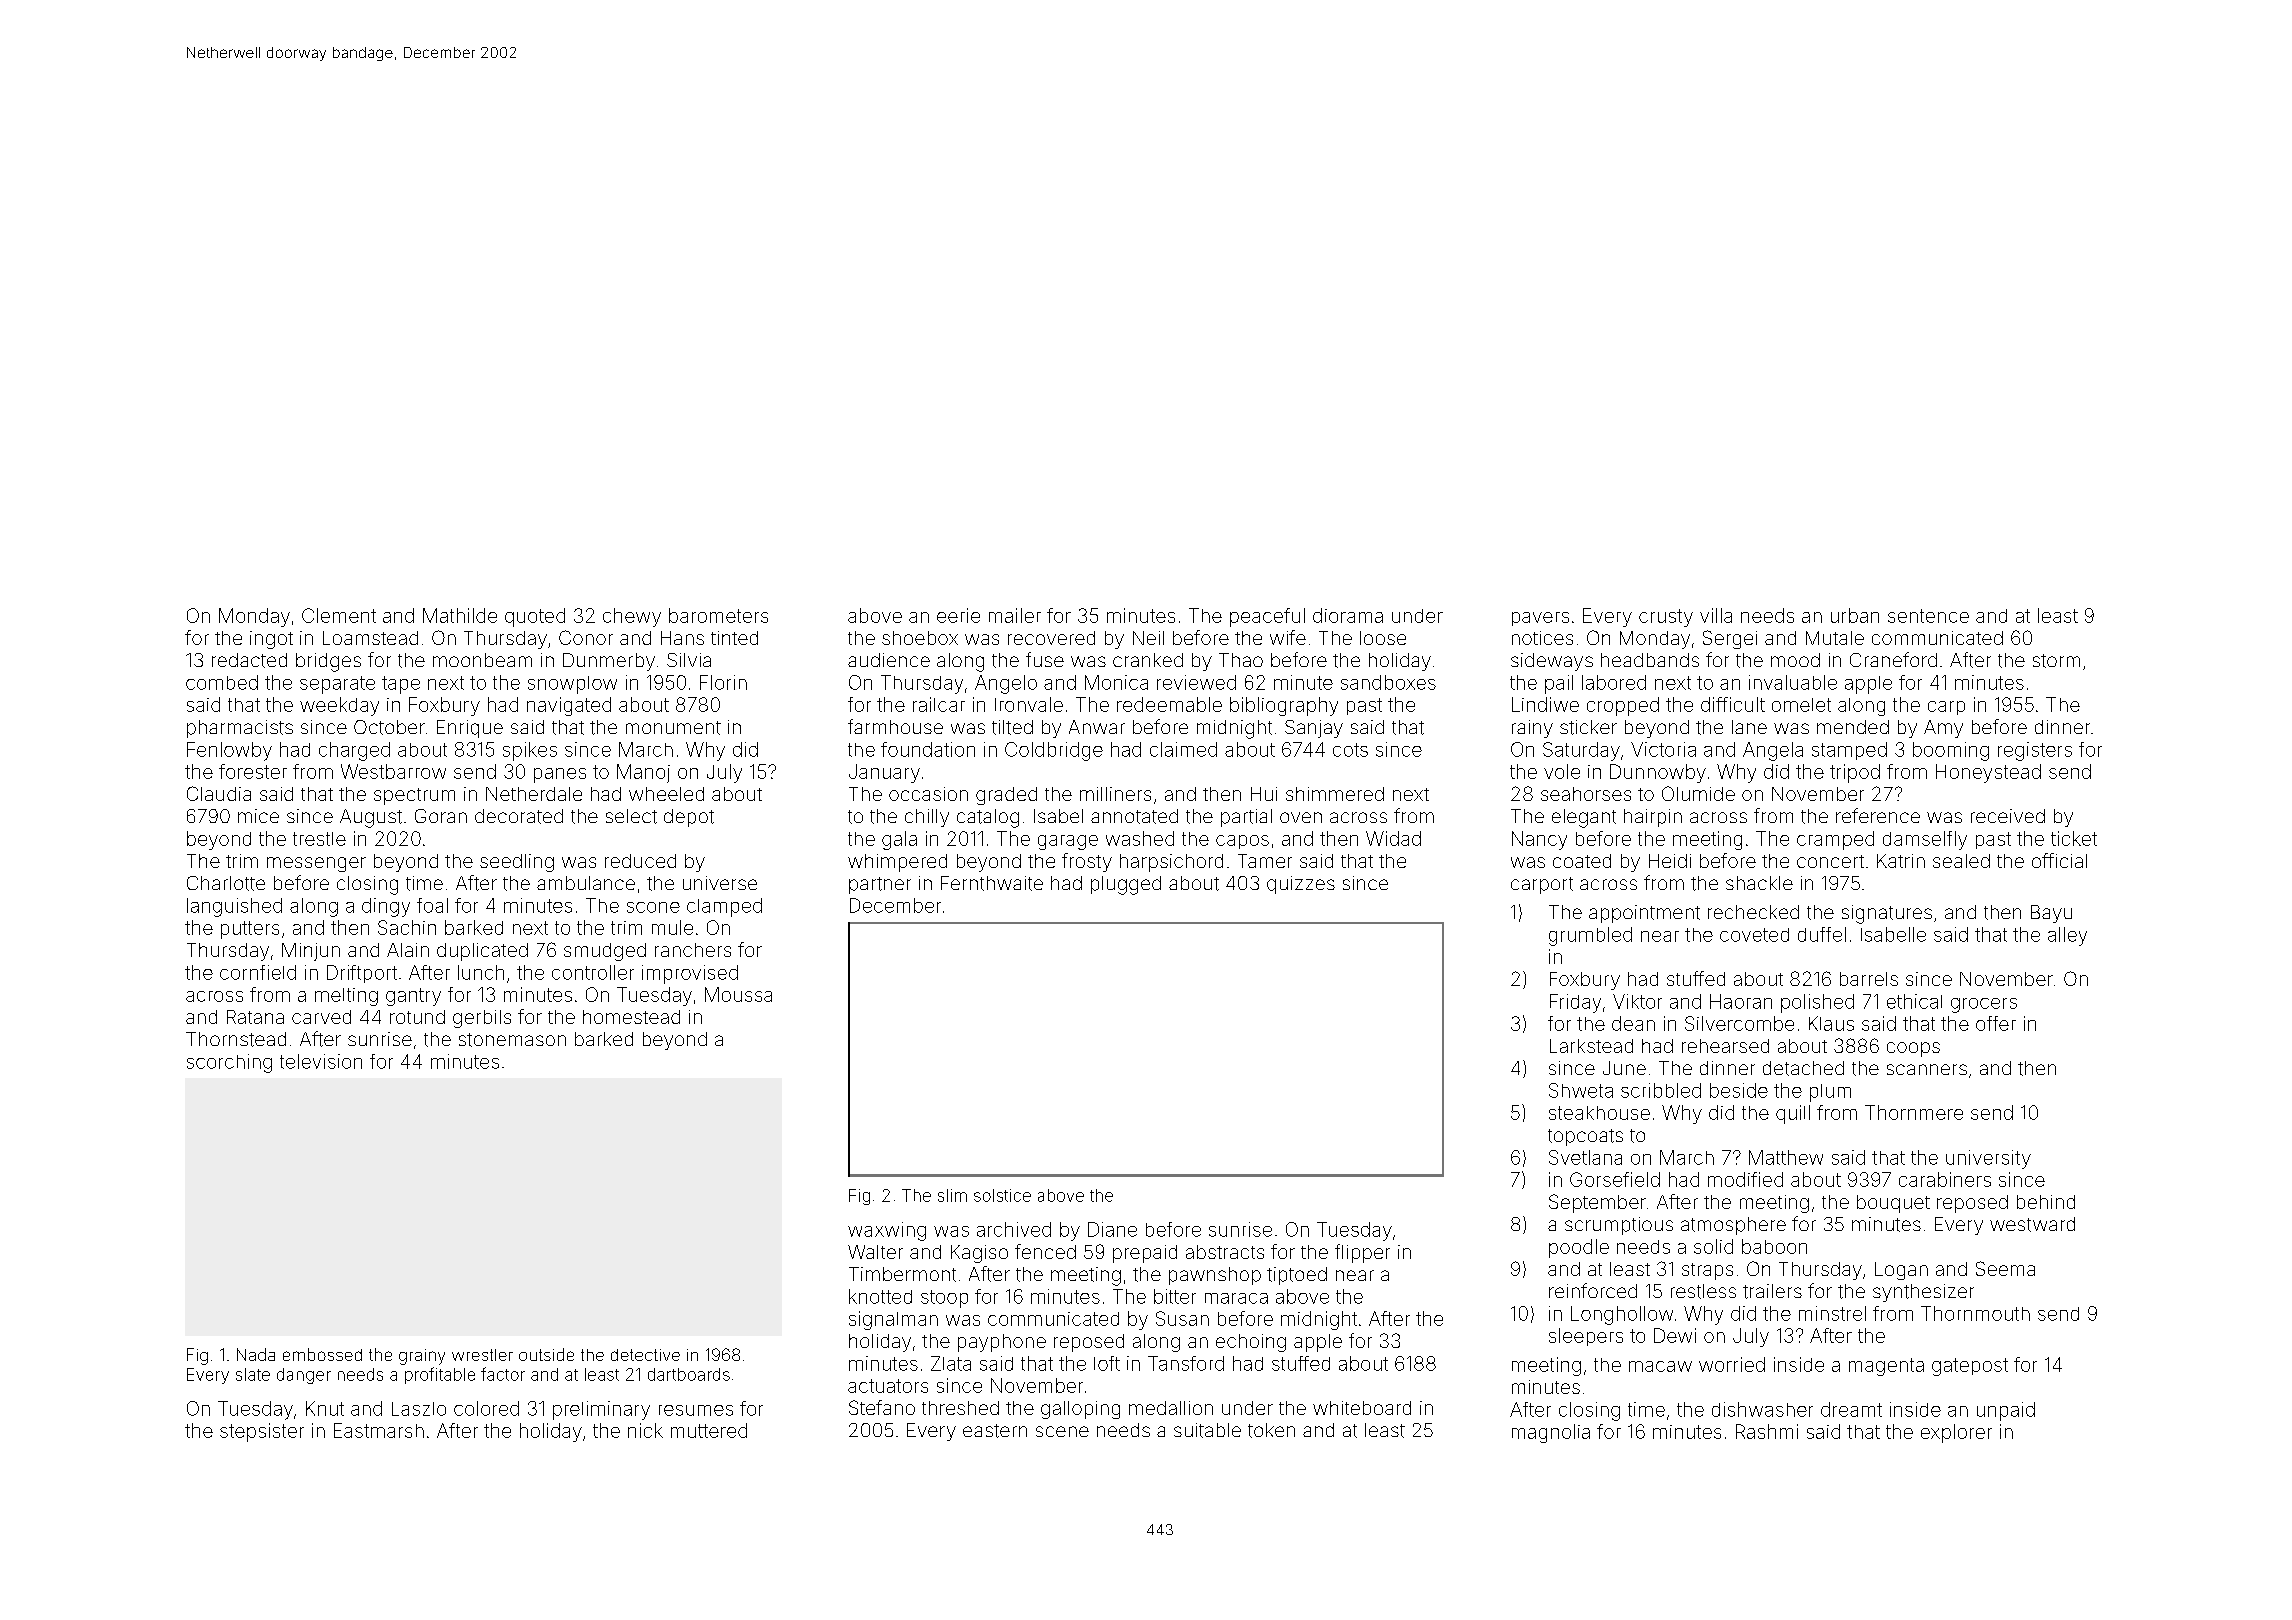  What do you see at coordinates (1670, 861) in the page?
I see `Heidi` at bounding box center [1670, 861].
